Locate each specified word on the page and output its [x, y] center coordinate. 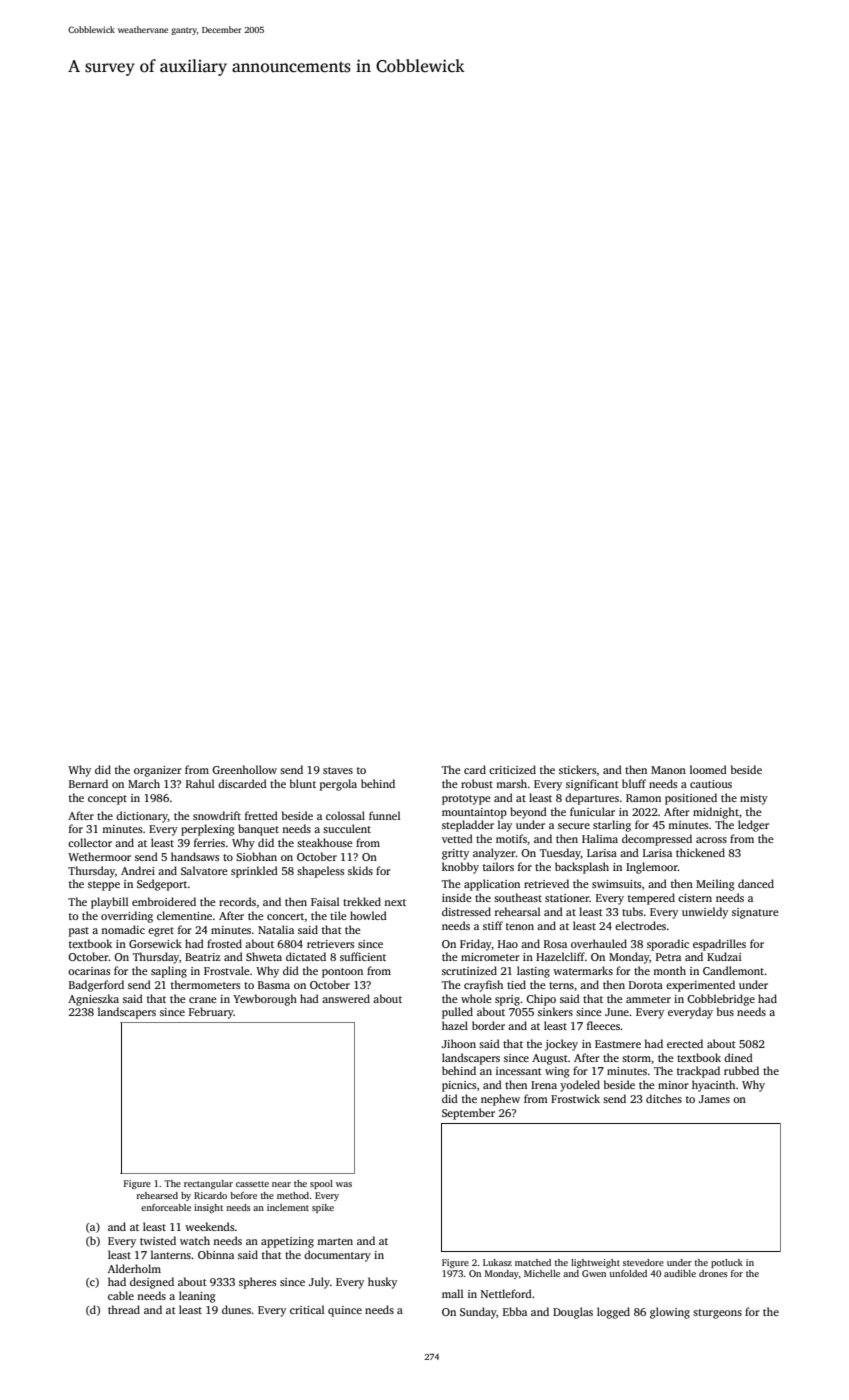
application [492, 885]
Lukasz [497, 1262]
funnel [385, 815]
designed [152, 1283]
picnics [459, 1086]
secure [574, 826]
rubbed [741, 1070]
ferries [209, 842]
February [211, 1013]
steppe [104, 886]
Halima [600, 838]
